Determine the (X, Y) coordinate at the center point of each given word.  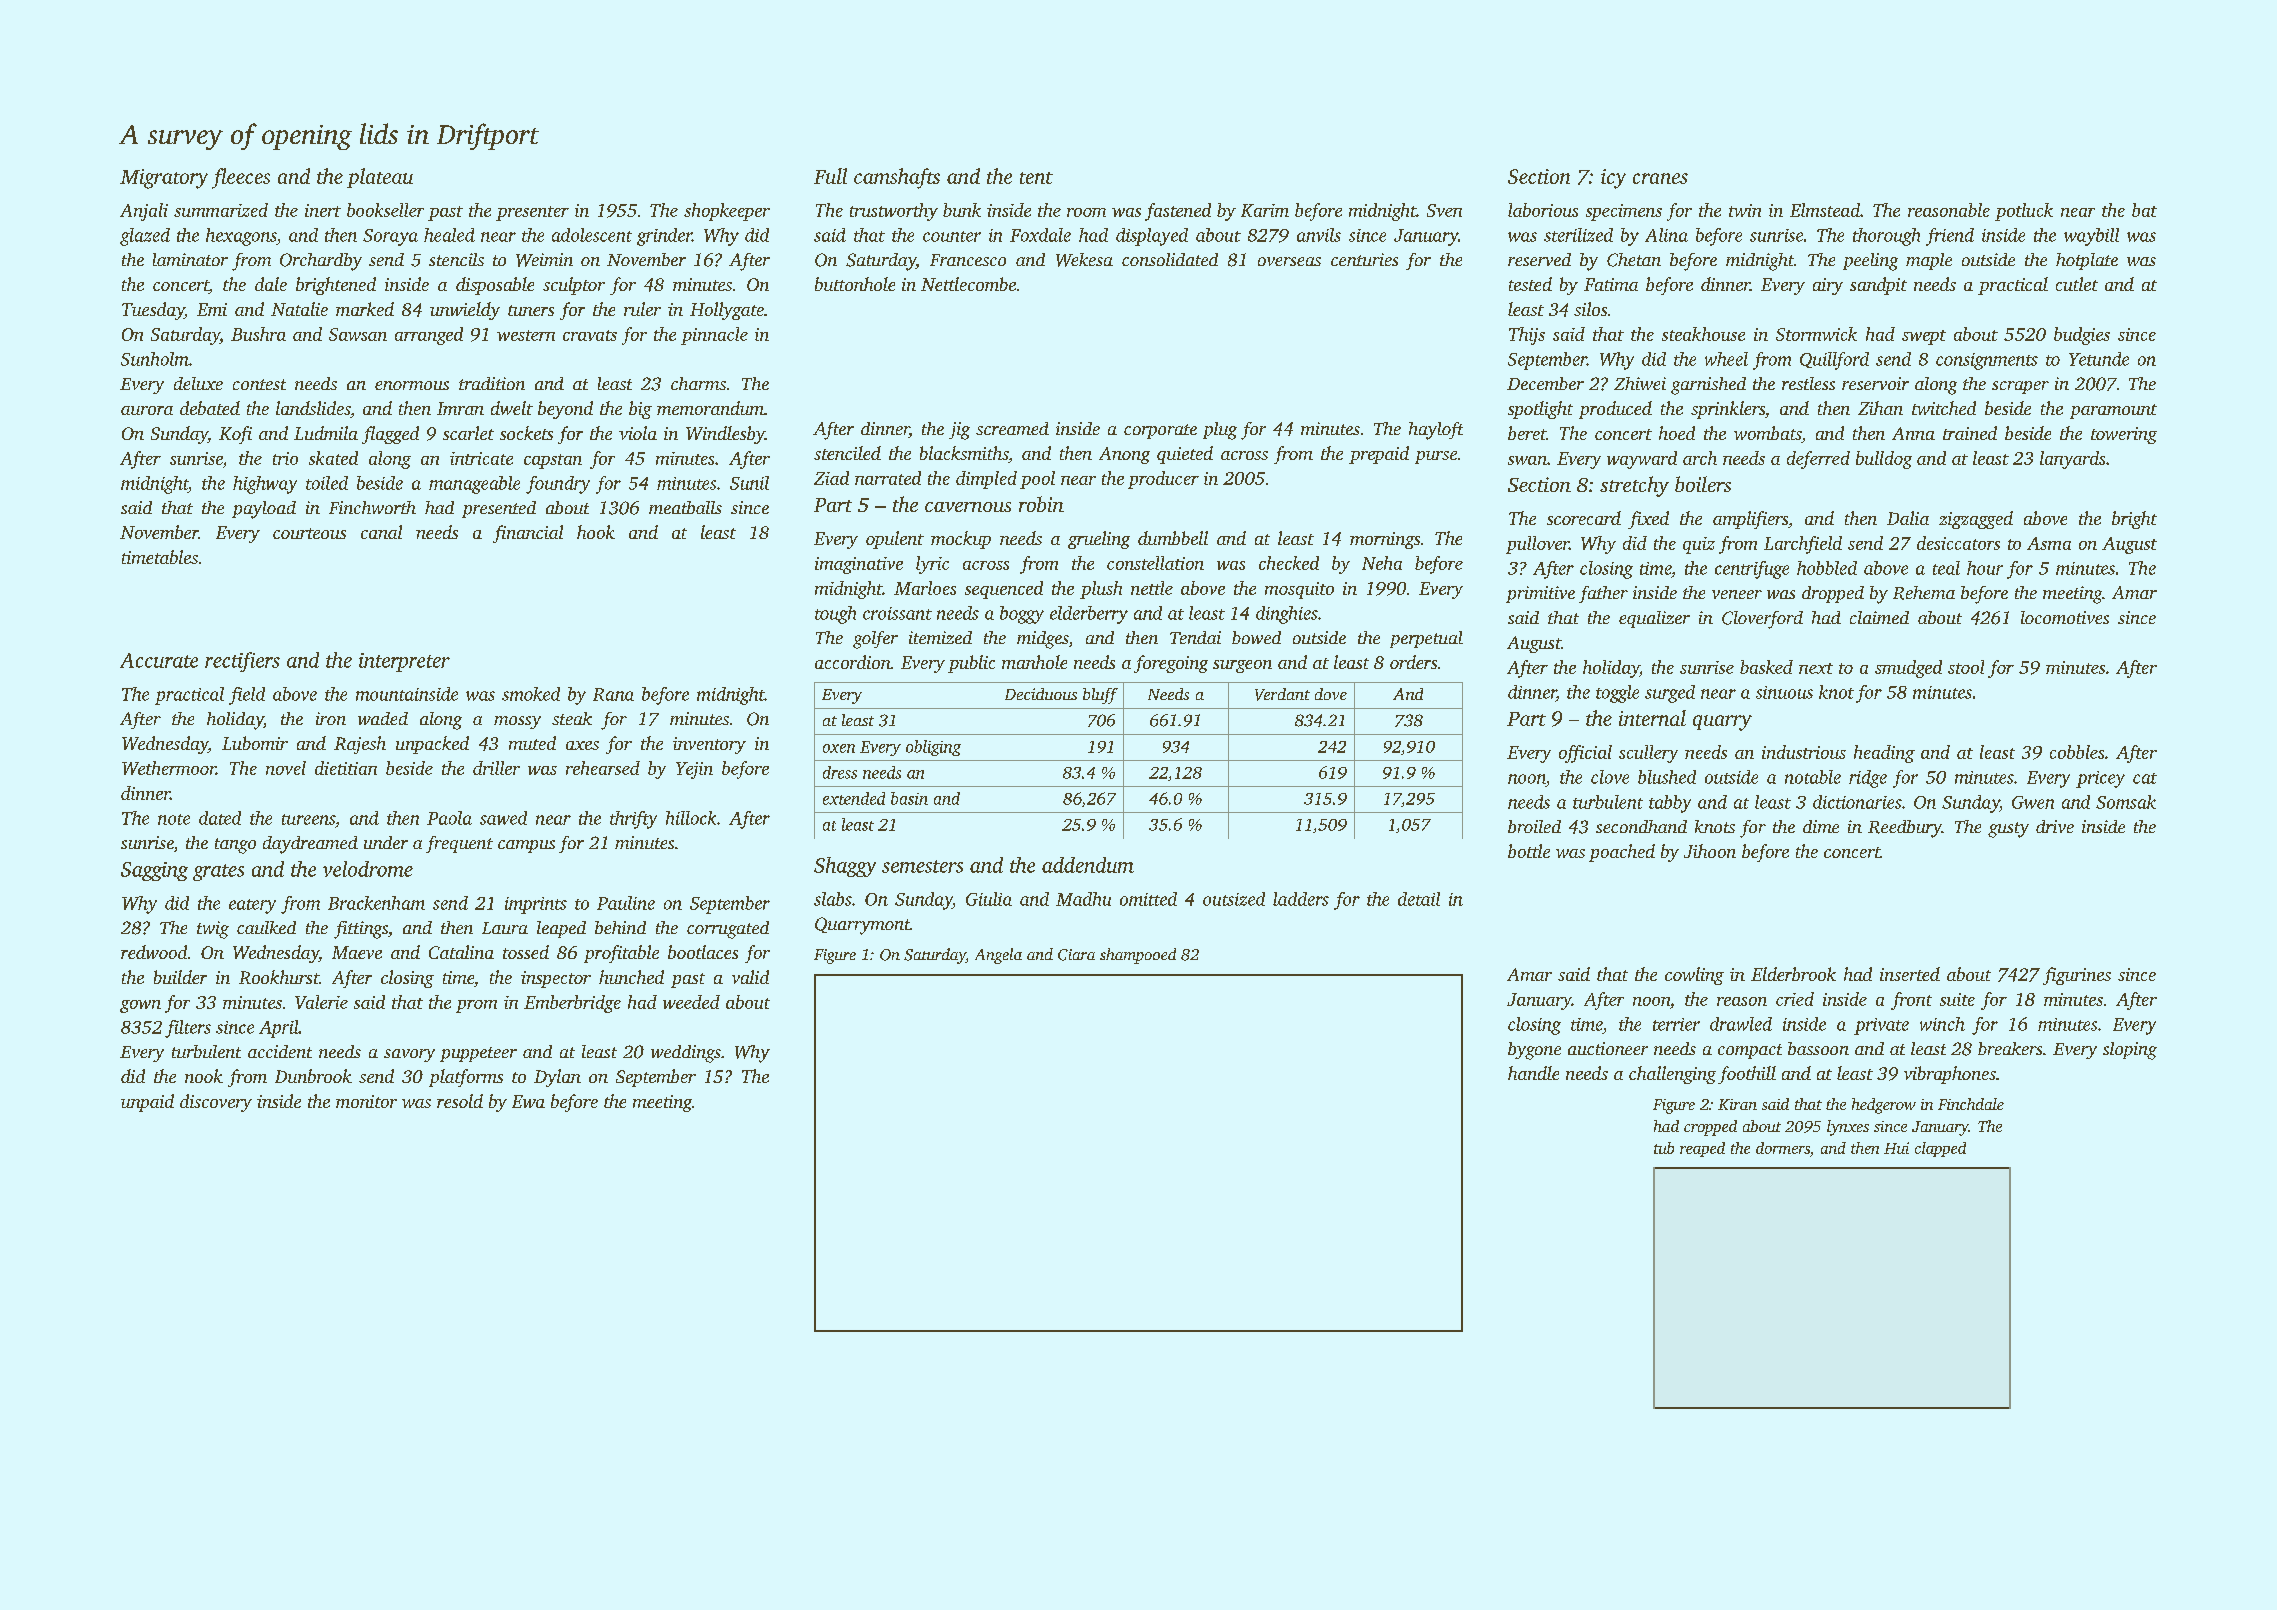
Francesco (968, 260)
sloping (2130, 1051)
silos (1590, 309)
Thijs (1527, 336)
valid (750, 977)
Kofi (235, 435)
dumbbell (1173, 538)
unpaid (147, 1103)
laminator (190, 259)
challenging (1672, 1075)
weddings (686, 1054)
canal (381, 532)
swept (1924, 337)
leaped (561, 929)
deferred (1818, 460)
